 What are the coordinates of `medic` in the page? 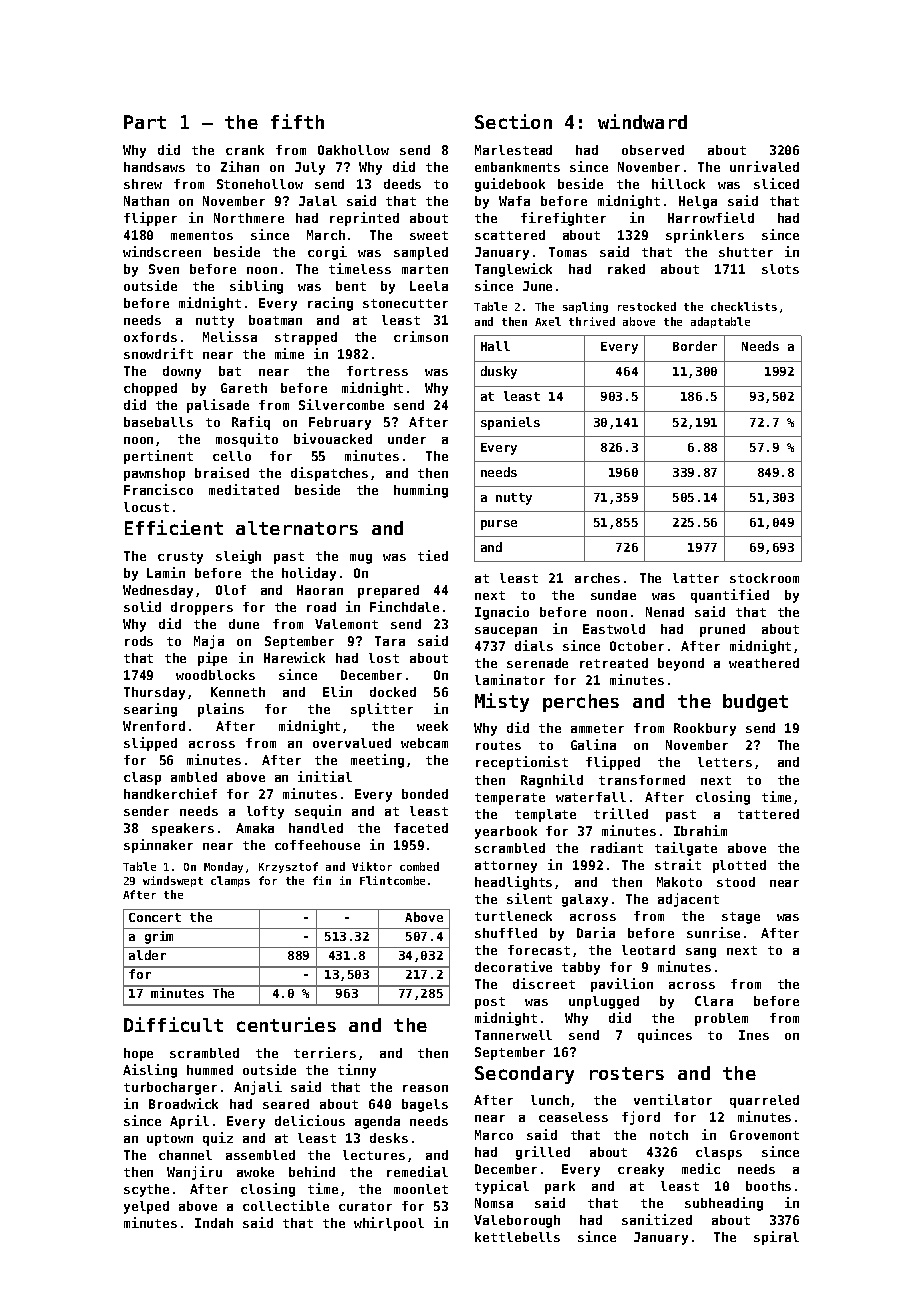 It's located at (701, 1168).
